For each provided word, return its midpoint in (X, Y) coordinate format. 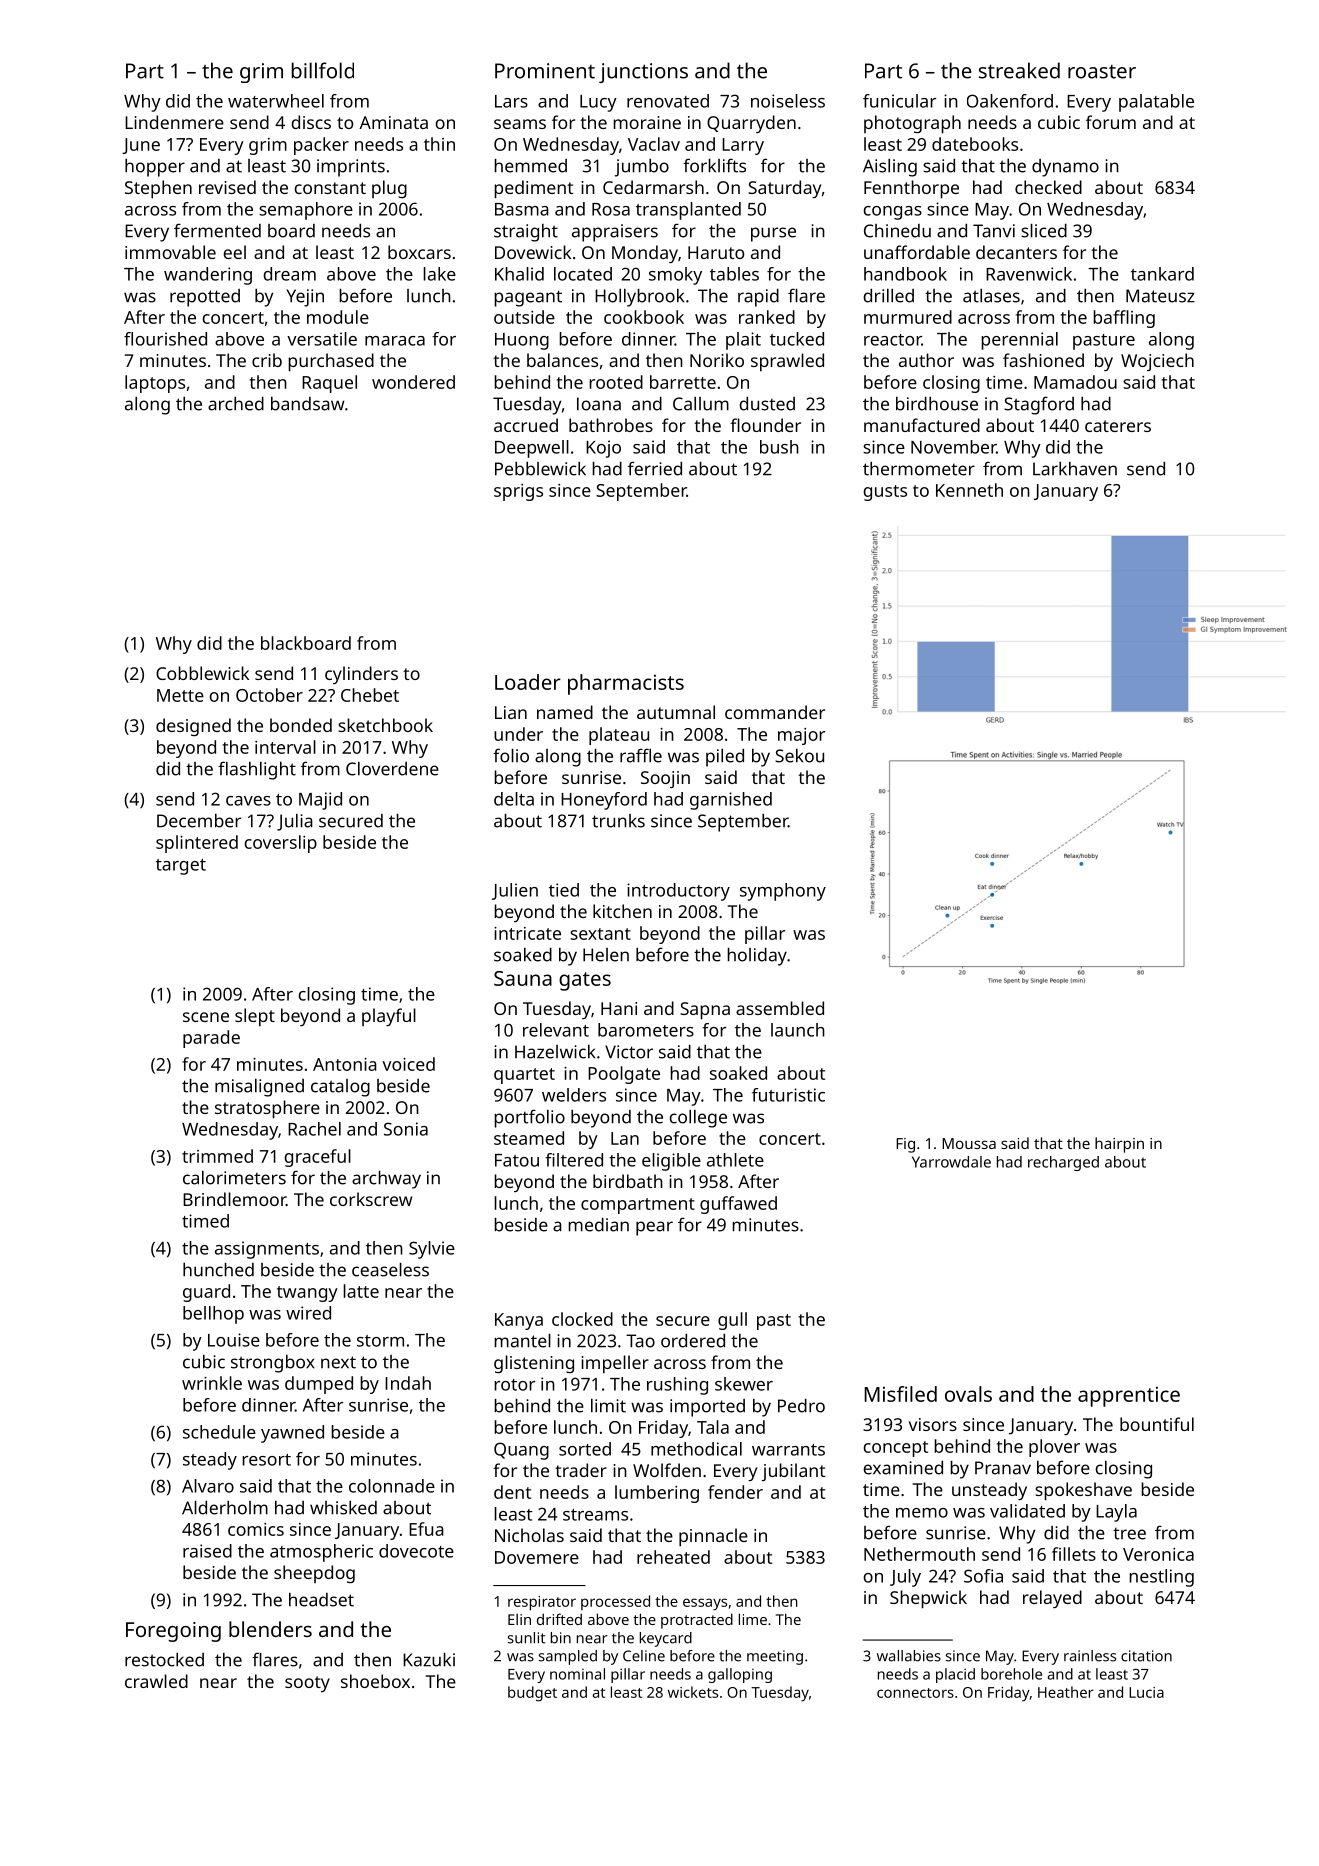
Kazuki (429, 1660)
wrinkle (212, 1383)
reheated (673, 1557)
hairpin (1119, 1145)
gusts (885, 493)
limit (608, 1406)
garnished (731, 801)
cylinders (361, 675)
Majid (320, 801)
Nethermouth (919, 1554)
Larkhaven (1075, 469)
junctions (643, 73)
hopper (155, 168)
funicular (899, 101)
